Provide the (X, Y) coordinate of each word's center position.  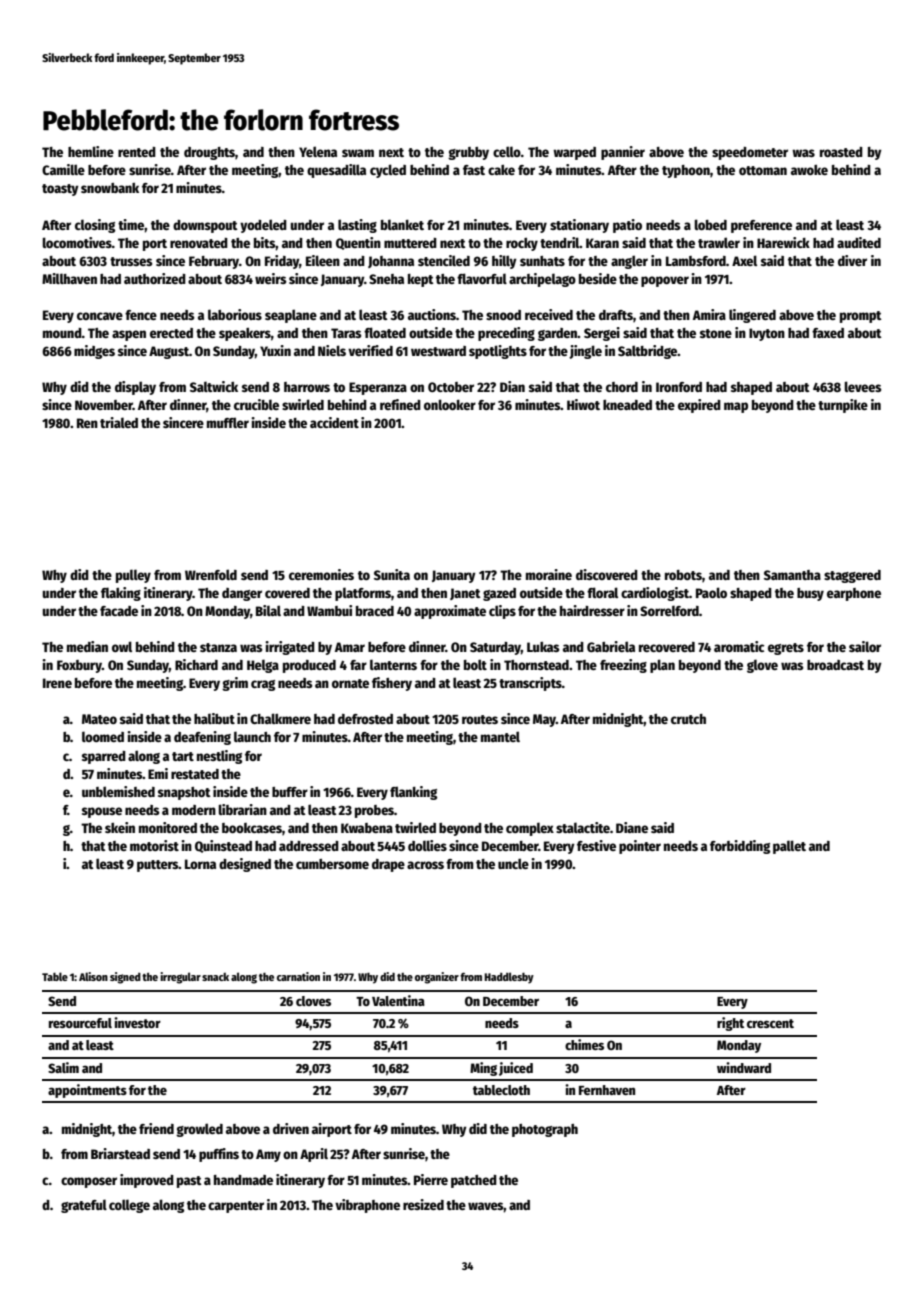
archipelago (542, 280)
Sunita (392, 574)
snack (215, 977)
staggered (852, 576)
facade (119, 611)
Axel (744, 260)
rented (137, 152)
